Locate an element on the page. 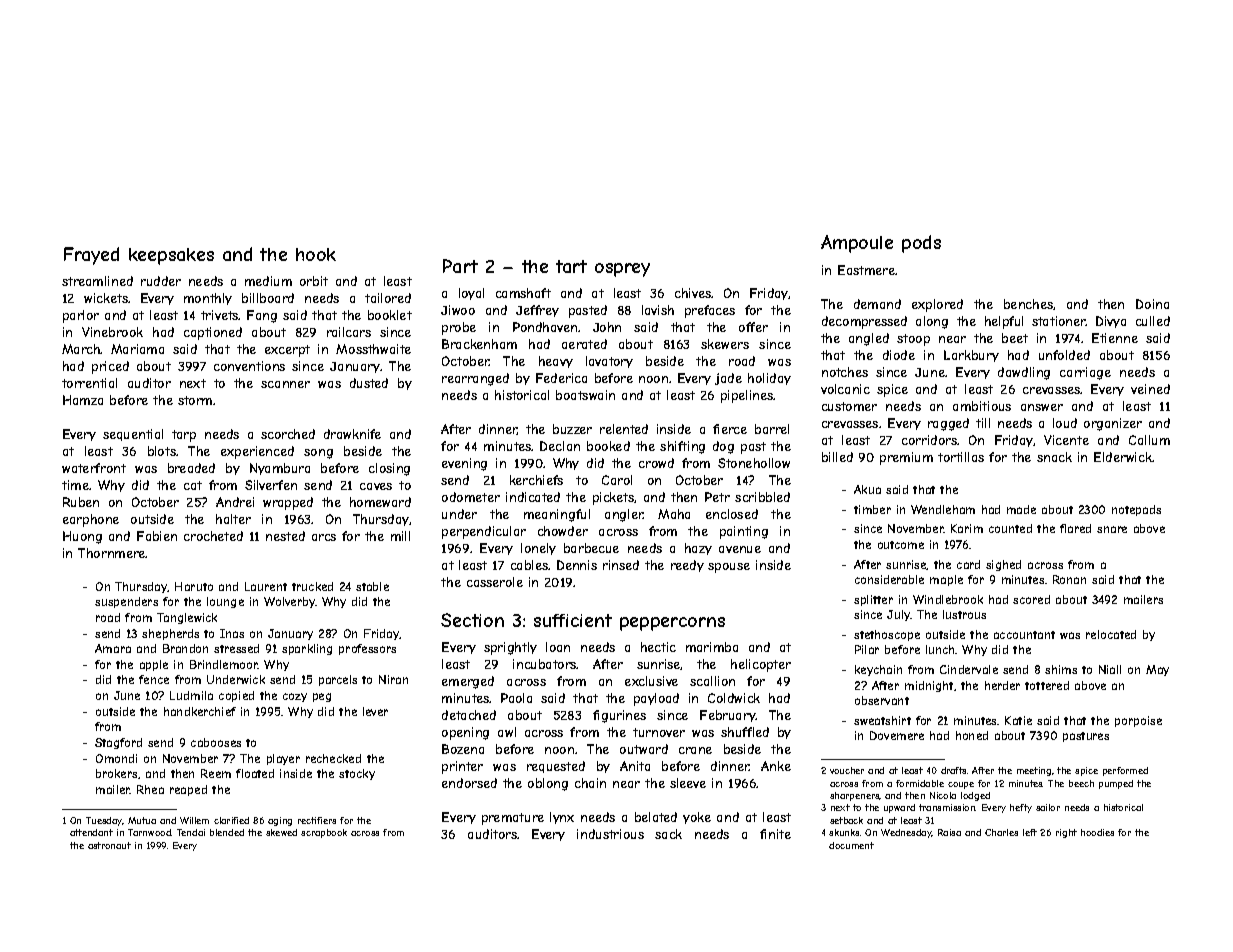 The height and width of the image is (952, 1233). tart is located at coordinates (571, 266).
